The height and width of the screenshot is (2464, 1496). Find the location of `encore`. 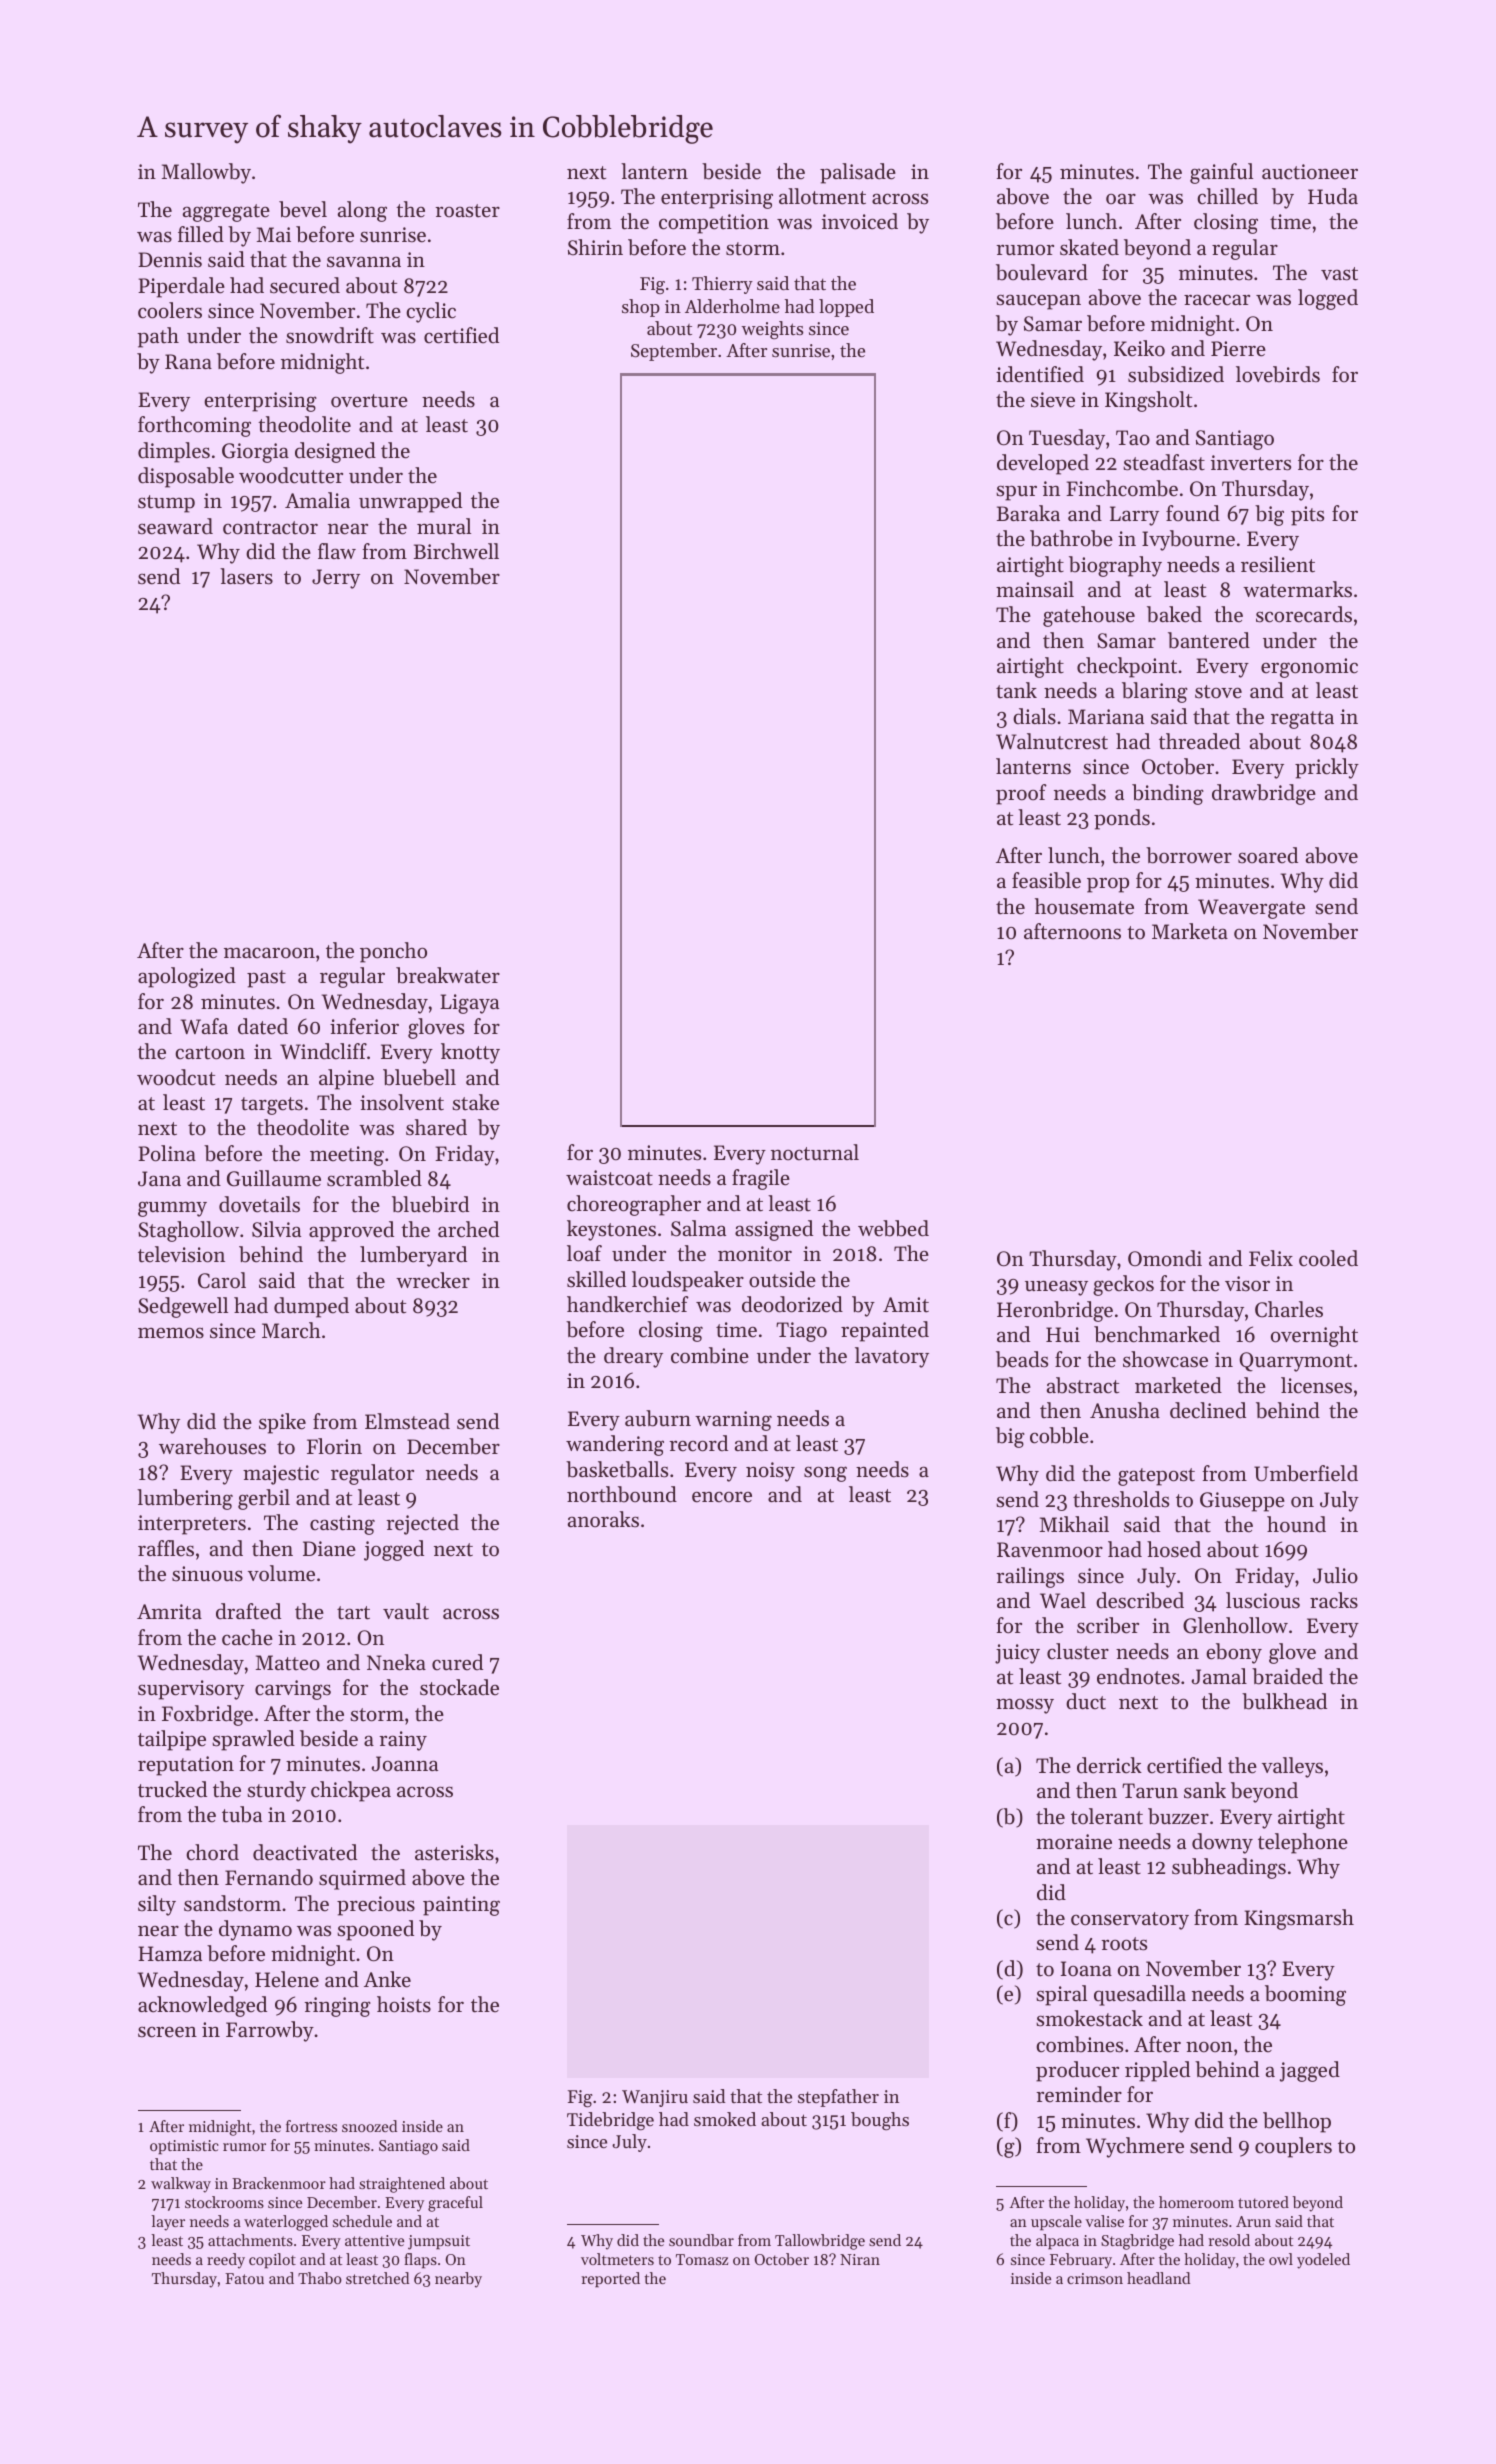

encore is located at coordinates (722, 1497).
